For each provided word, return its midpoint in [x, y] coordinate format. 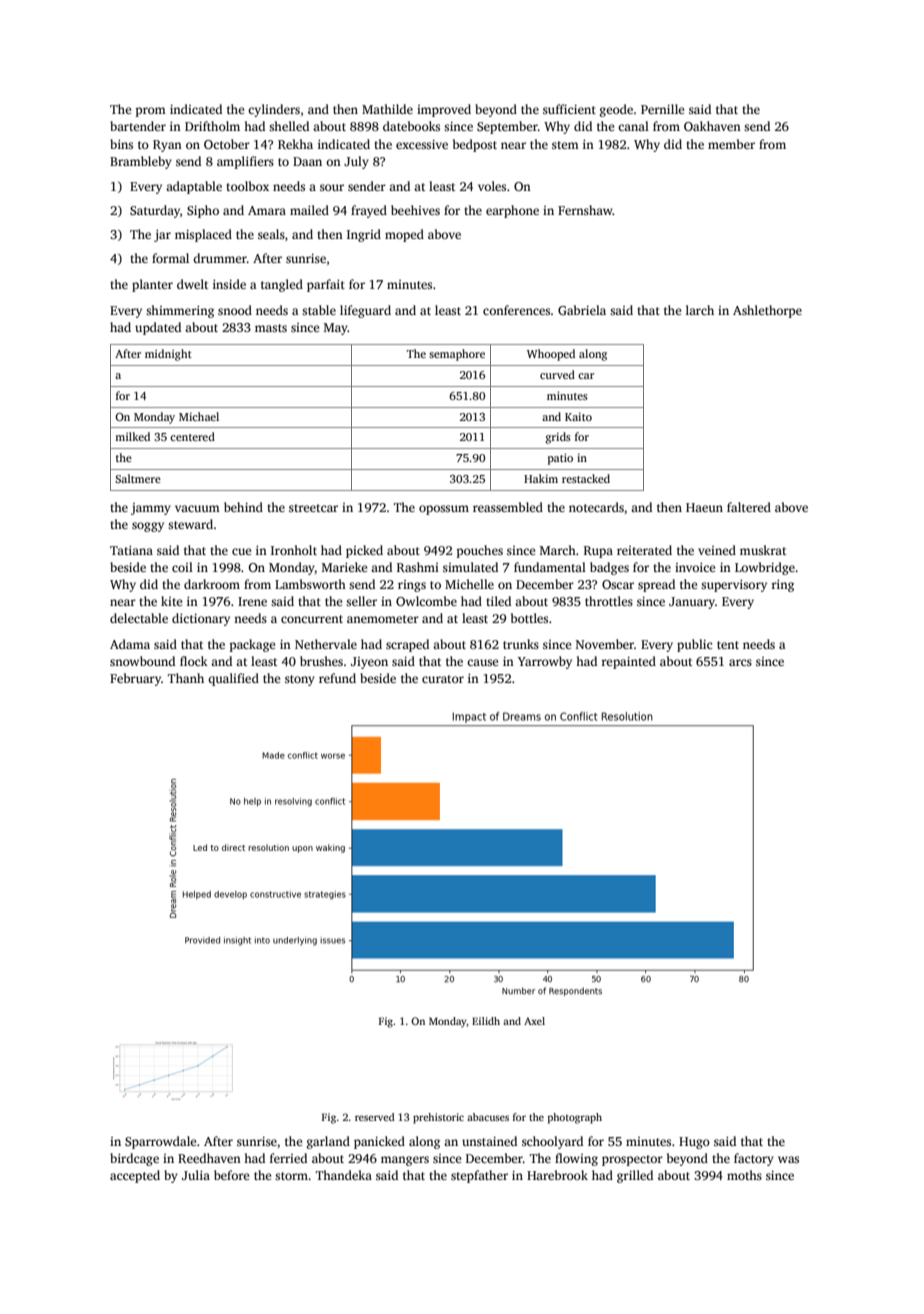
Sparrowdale [161, 1142]
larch [700, 310]
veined [717, 550]
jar [162, 236]
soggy [148, 527]
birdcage [134, 1159]
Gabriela [582, 310]
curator [443, 679]
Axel [534, 1021]
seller [361, 601]
